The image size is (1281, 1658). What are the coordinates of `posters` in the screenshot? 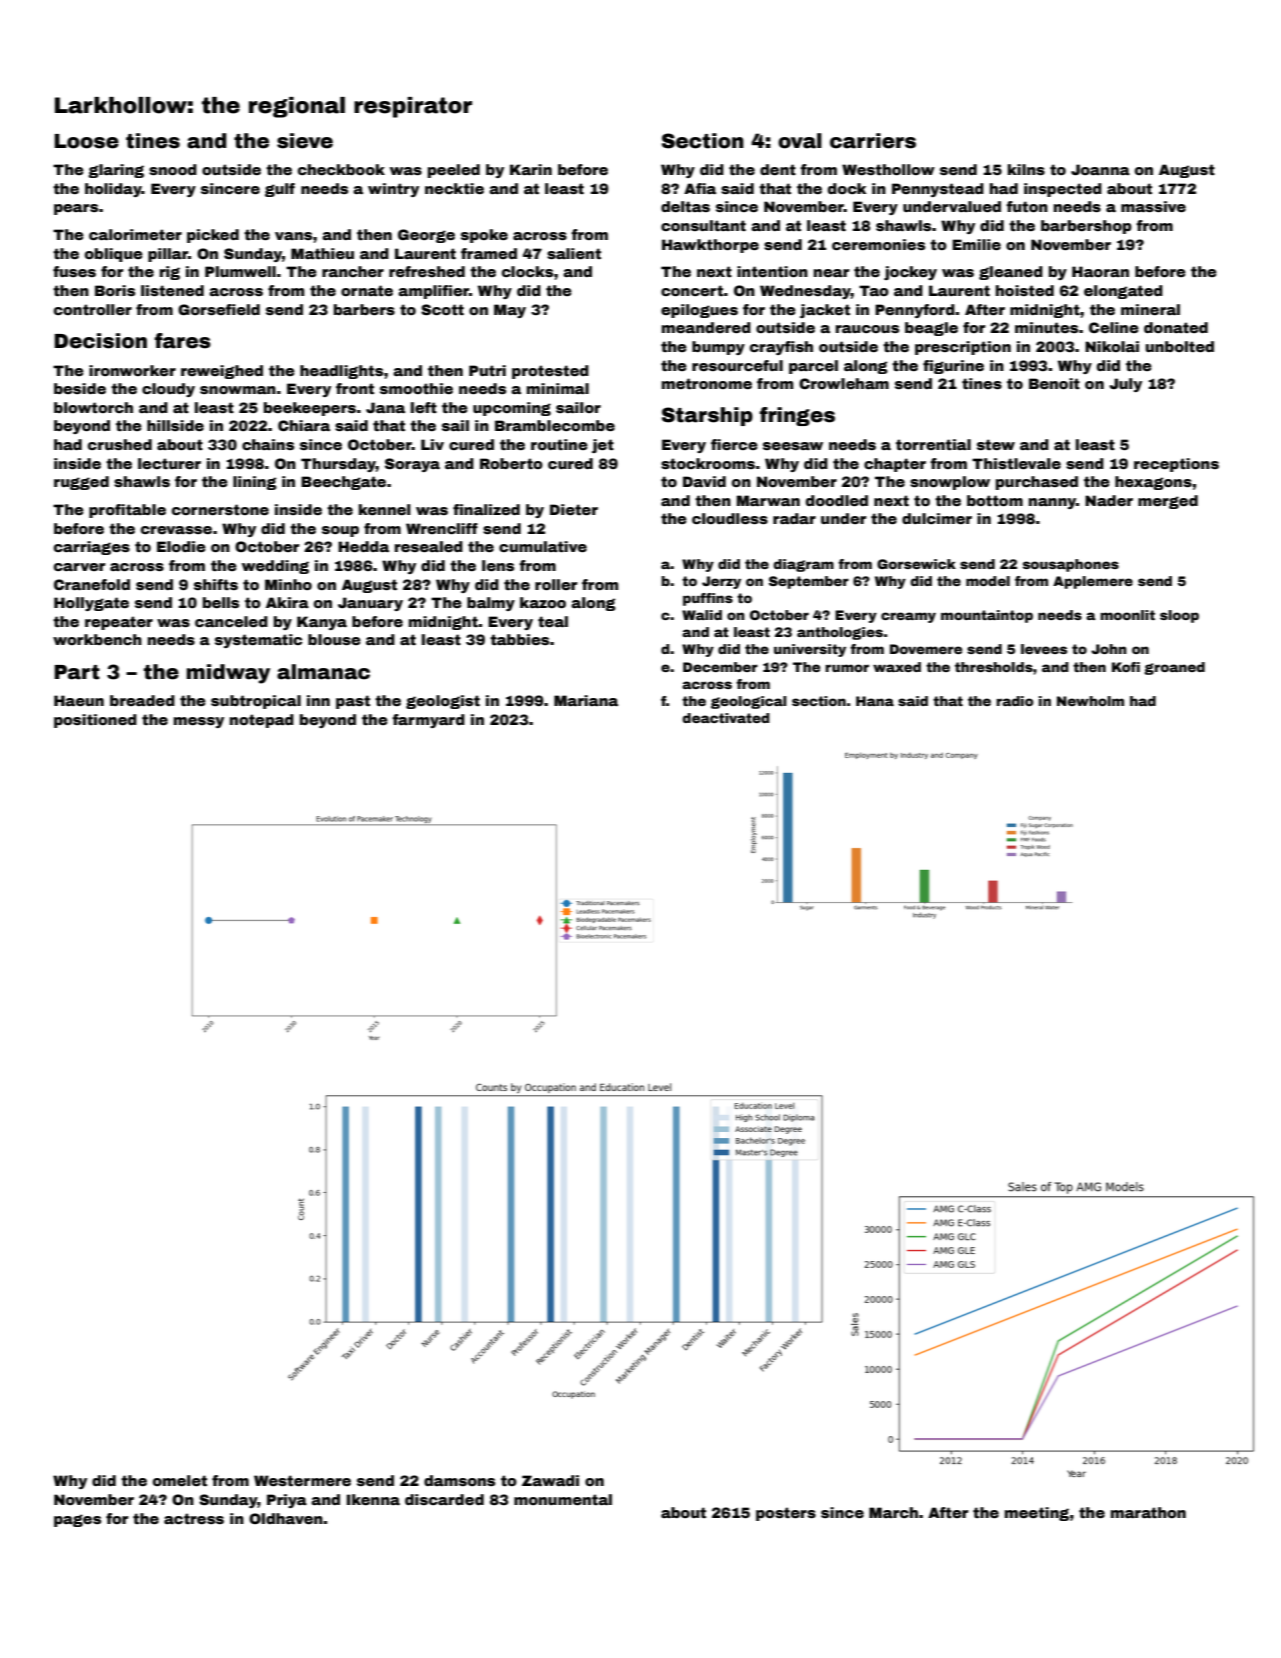 It's located at (786, 1514).
